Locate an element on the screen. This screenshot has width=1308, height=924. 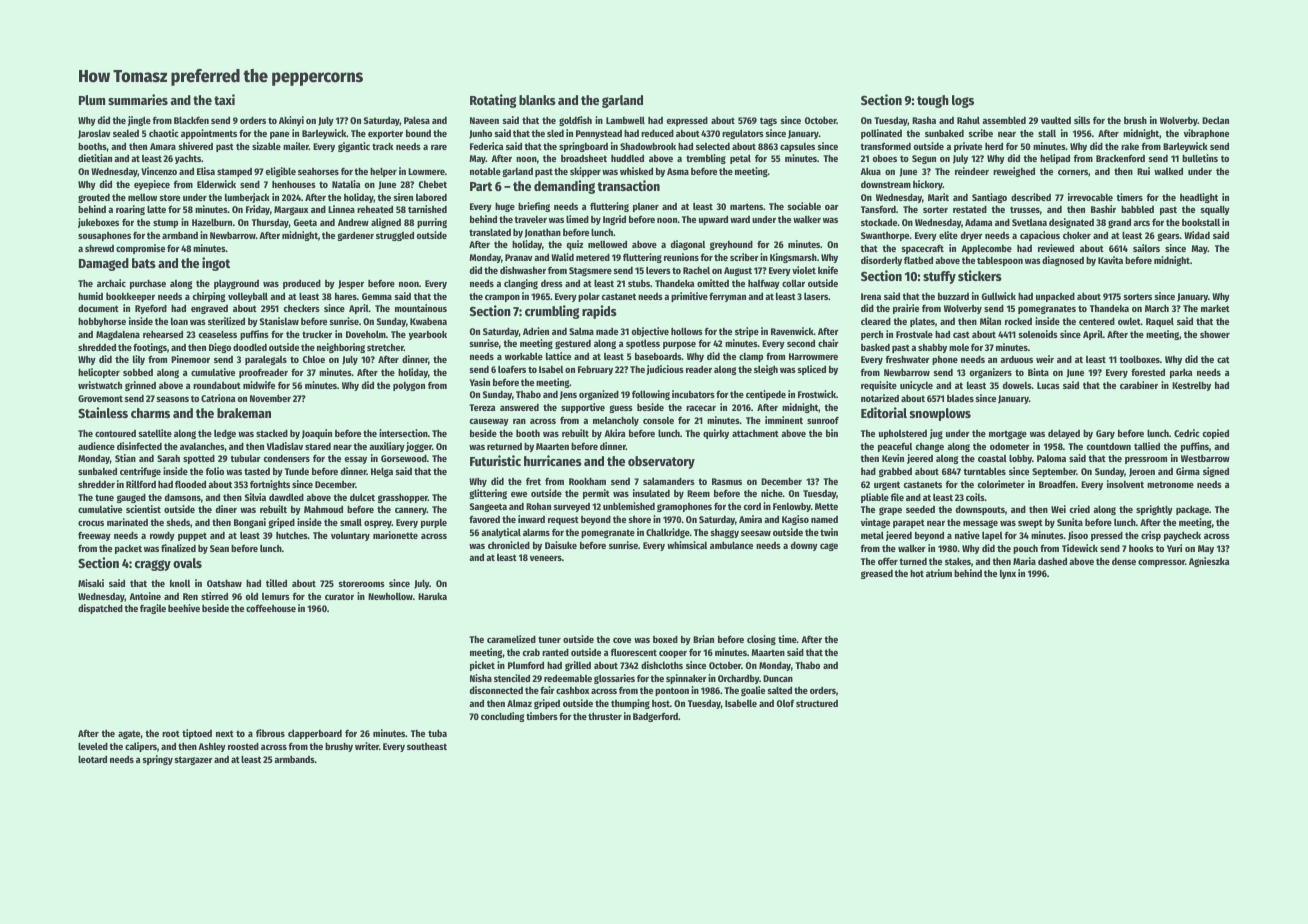
parka is located at coordinates (1181, 373).
